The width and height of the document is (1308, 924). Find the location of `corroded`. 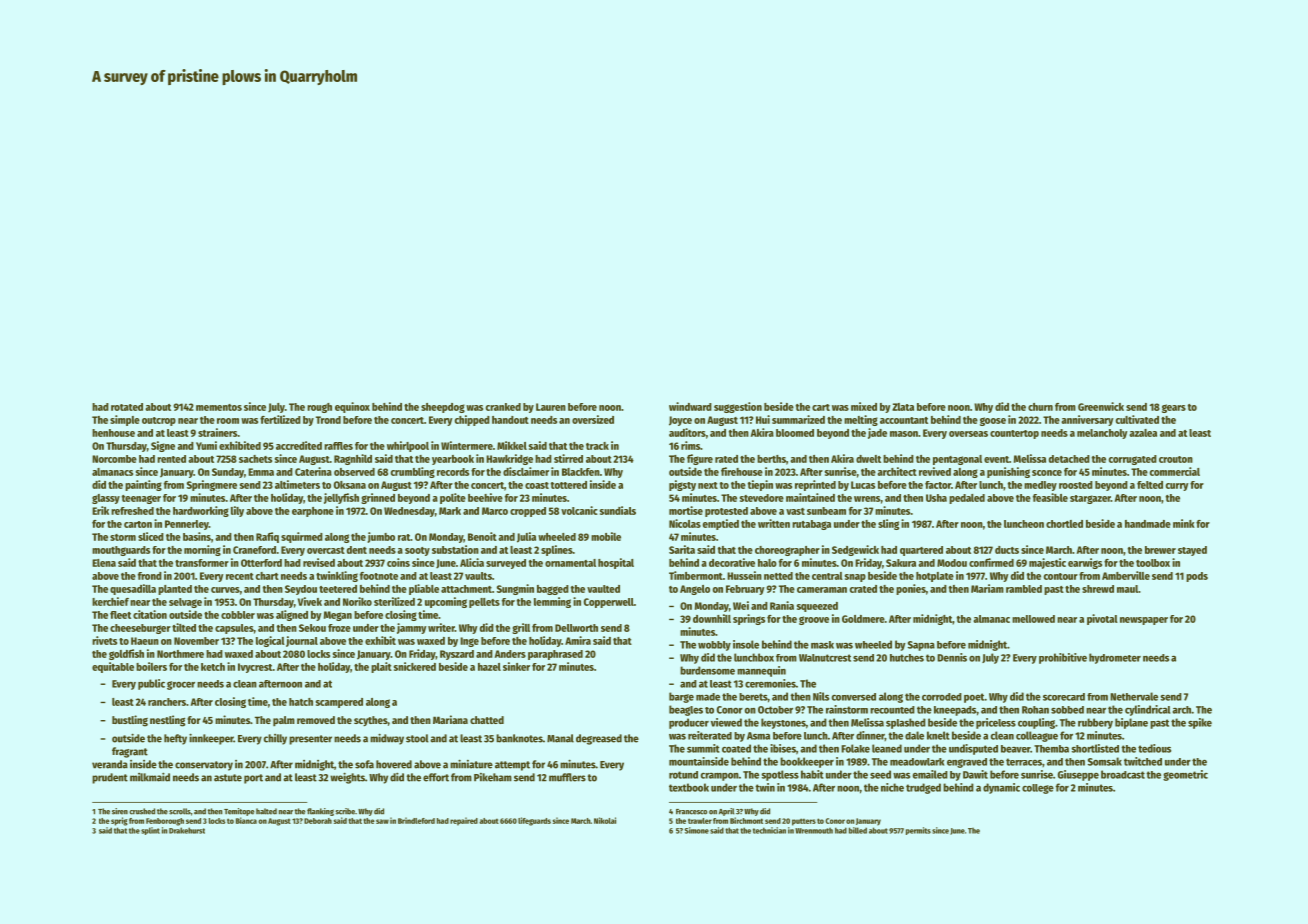

corroded is located at coordinates (942, 697).
